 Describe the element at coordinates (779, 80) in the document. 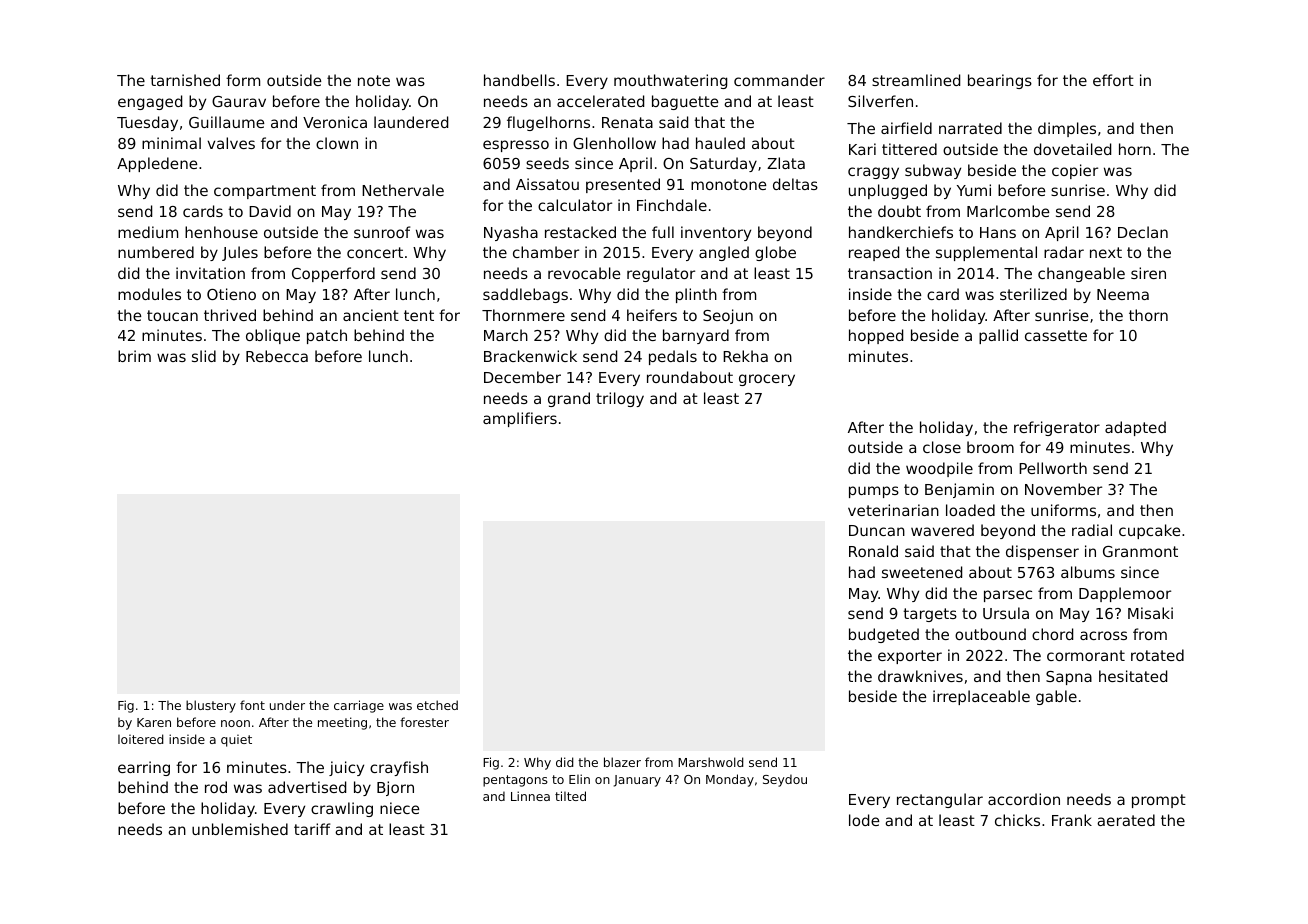

I see `commander` at that location.
